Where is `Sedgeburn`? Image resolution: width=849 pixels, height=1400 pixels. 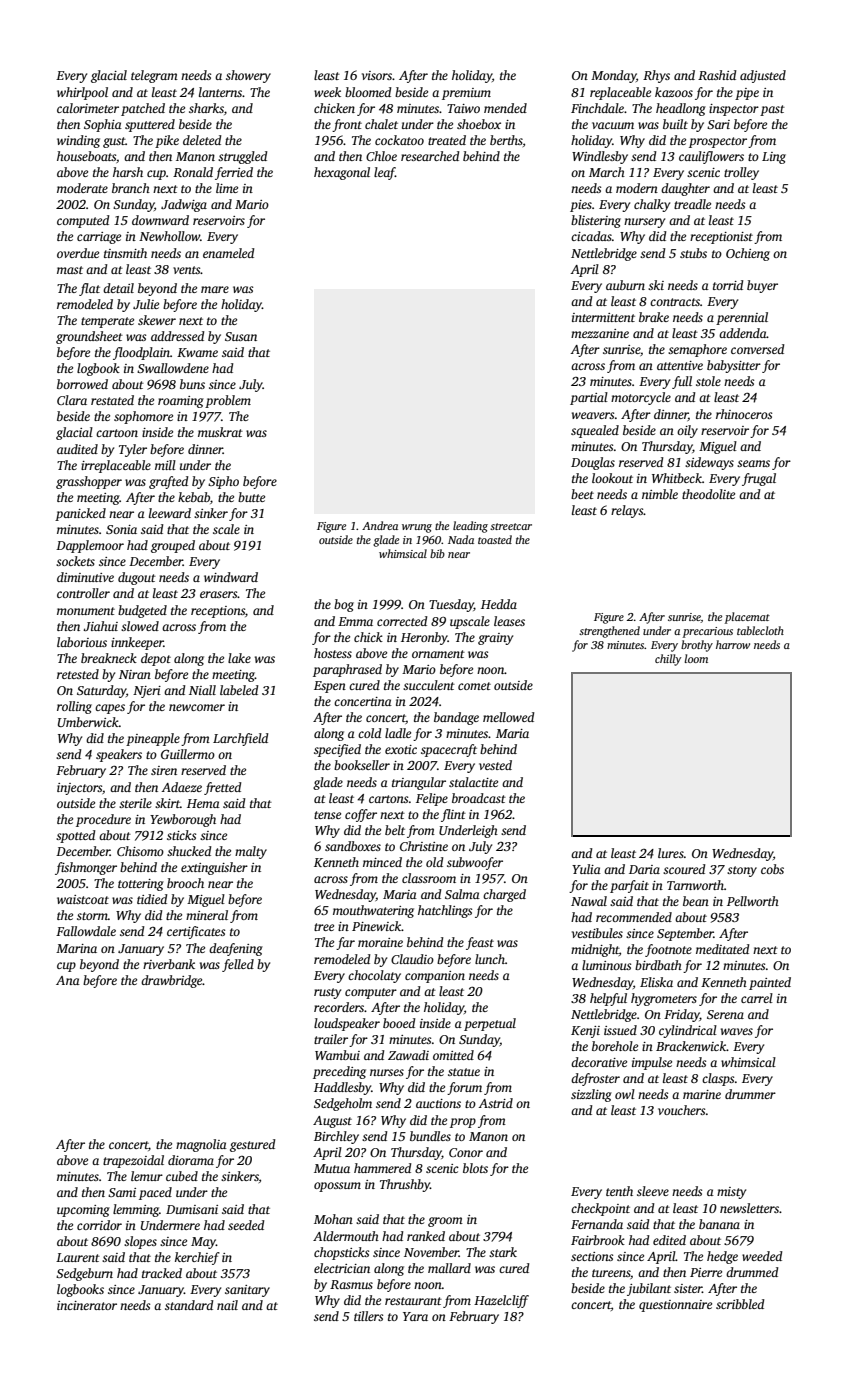
Sedgeburn is located at coordinates (84, 1274).
